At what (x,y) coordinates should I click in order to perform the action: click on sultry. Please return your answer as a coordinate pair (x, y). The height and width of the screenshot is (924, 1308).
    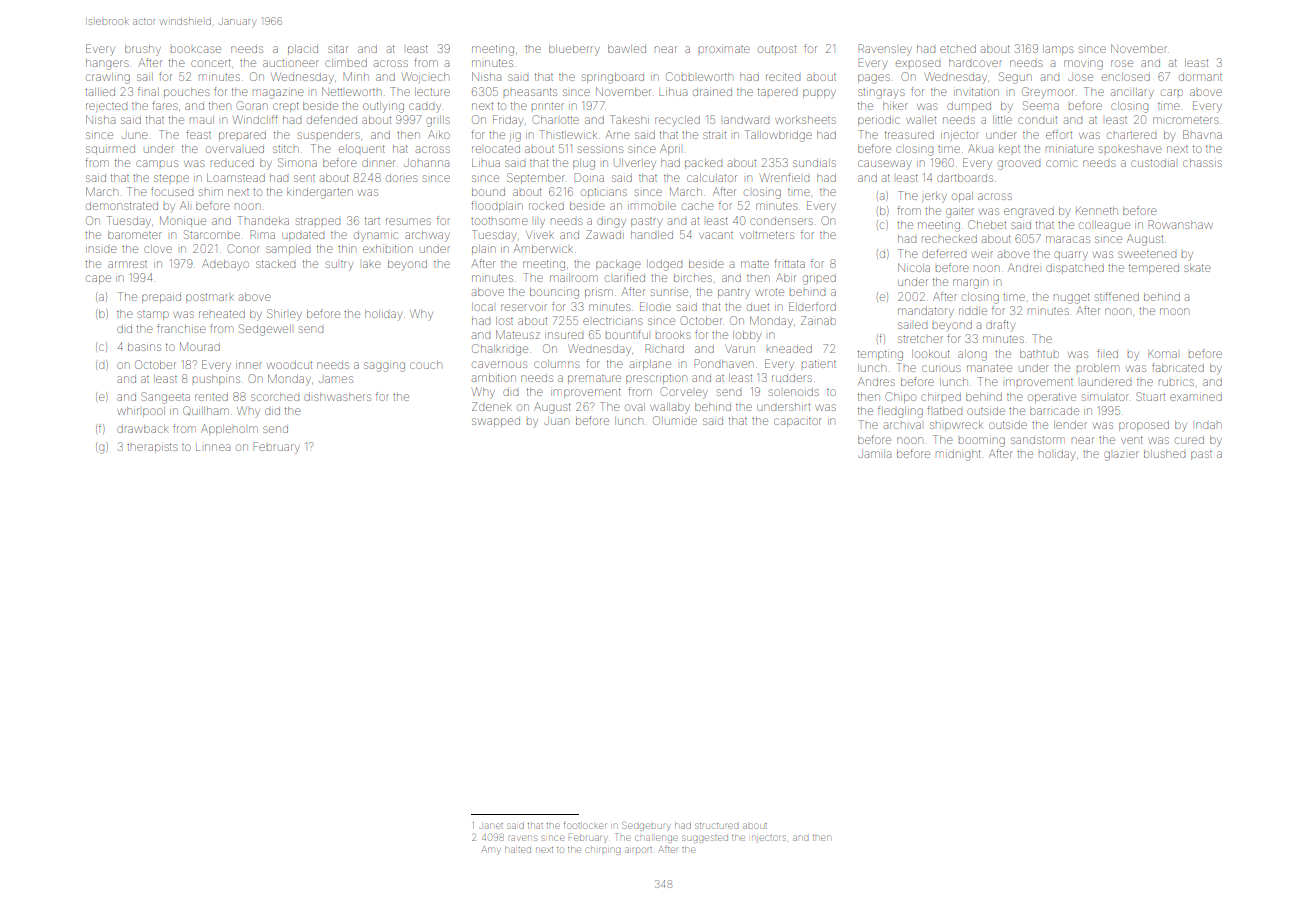
    Looking at the image, I should click on (339, 266).
